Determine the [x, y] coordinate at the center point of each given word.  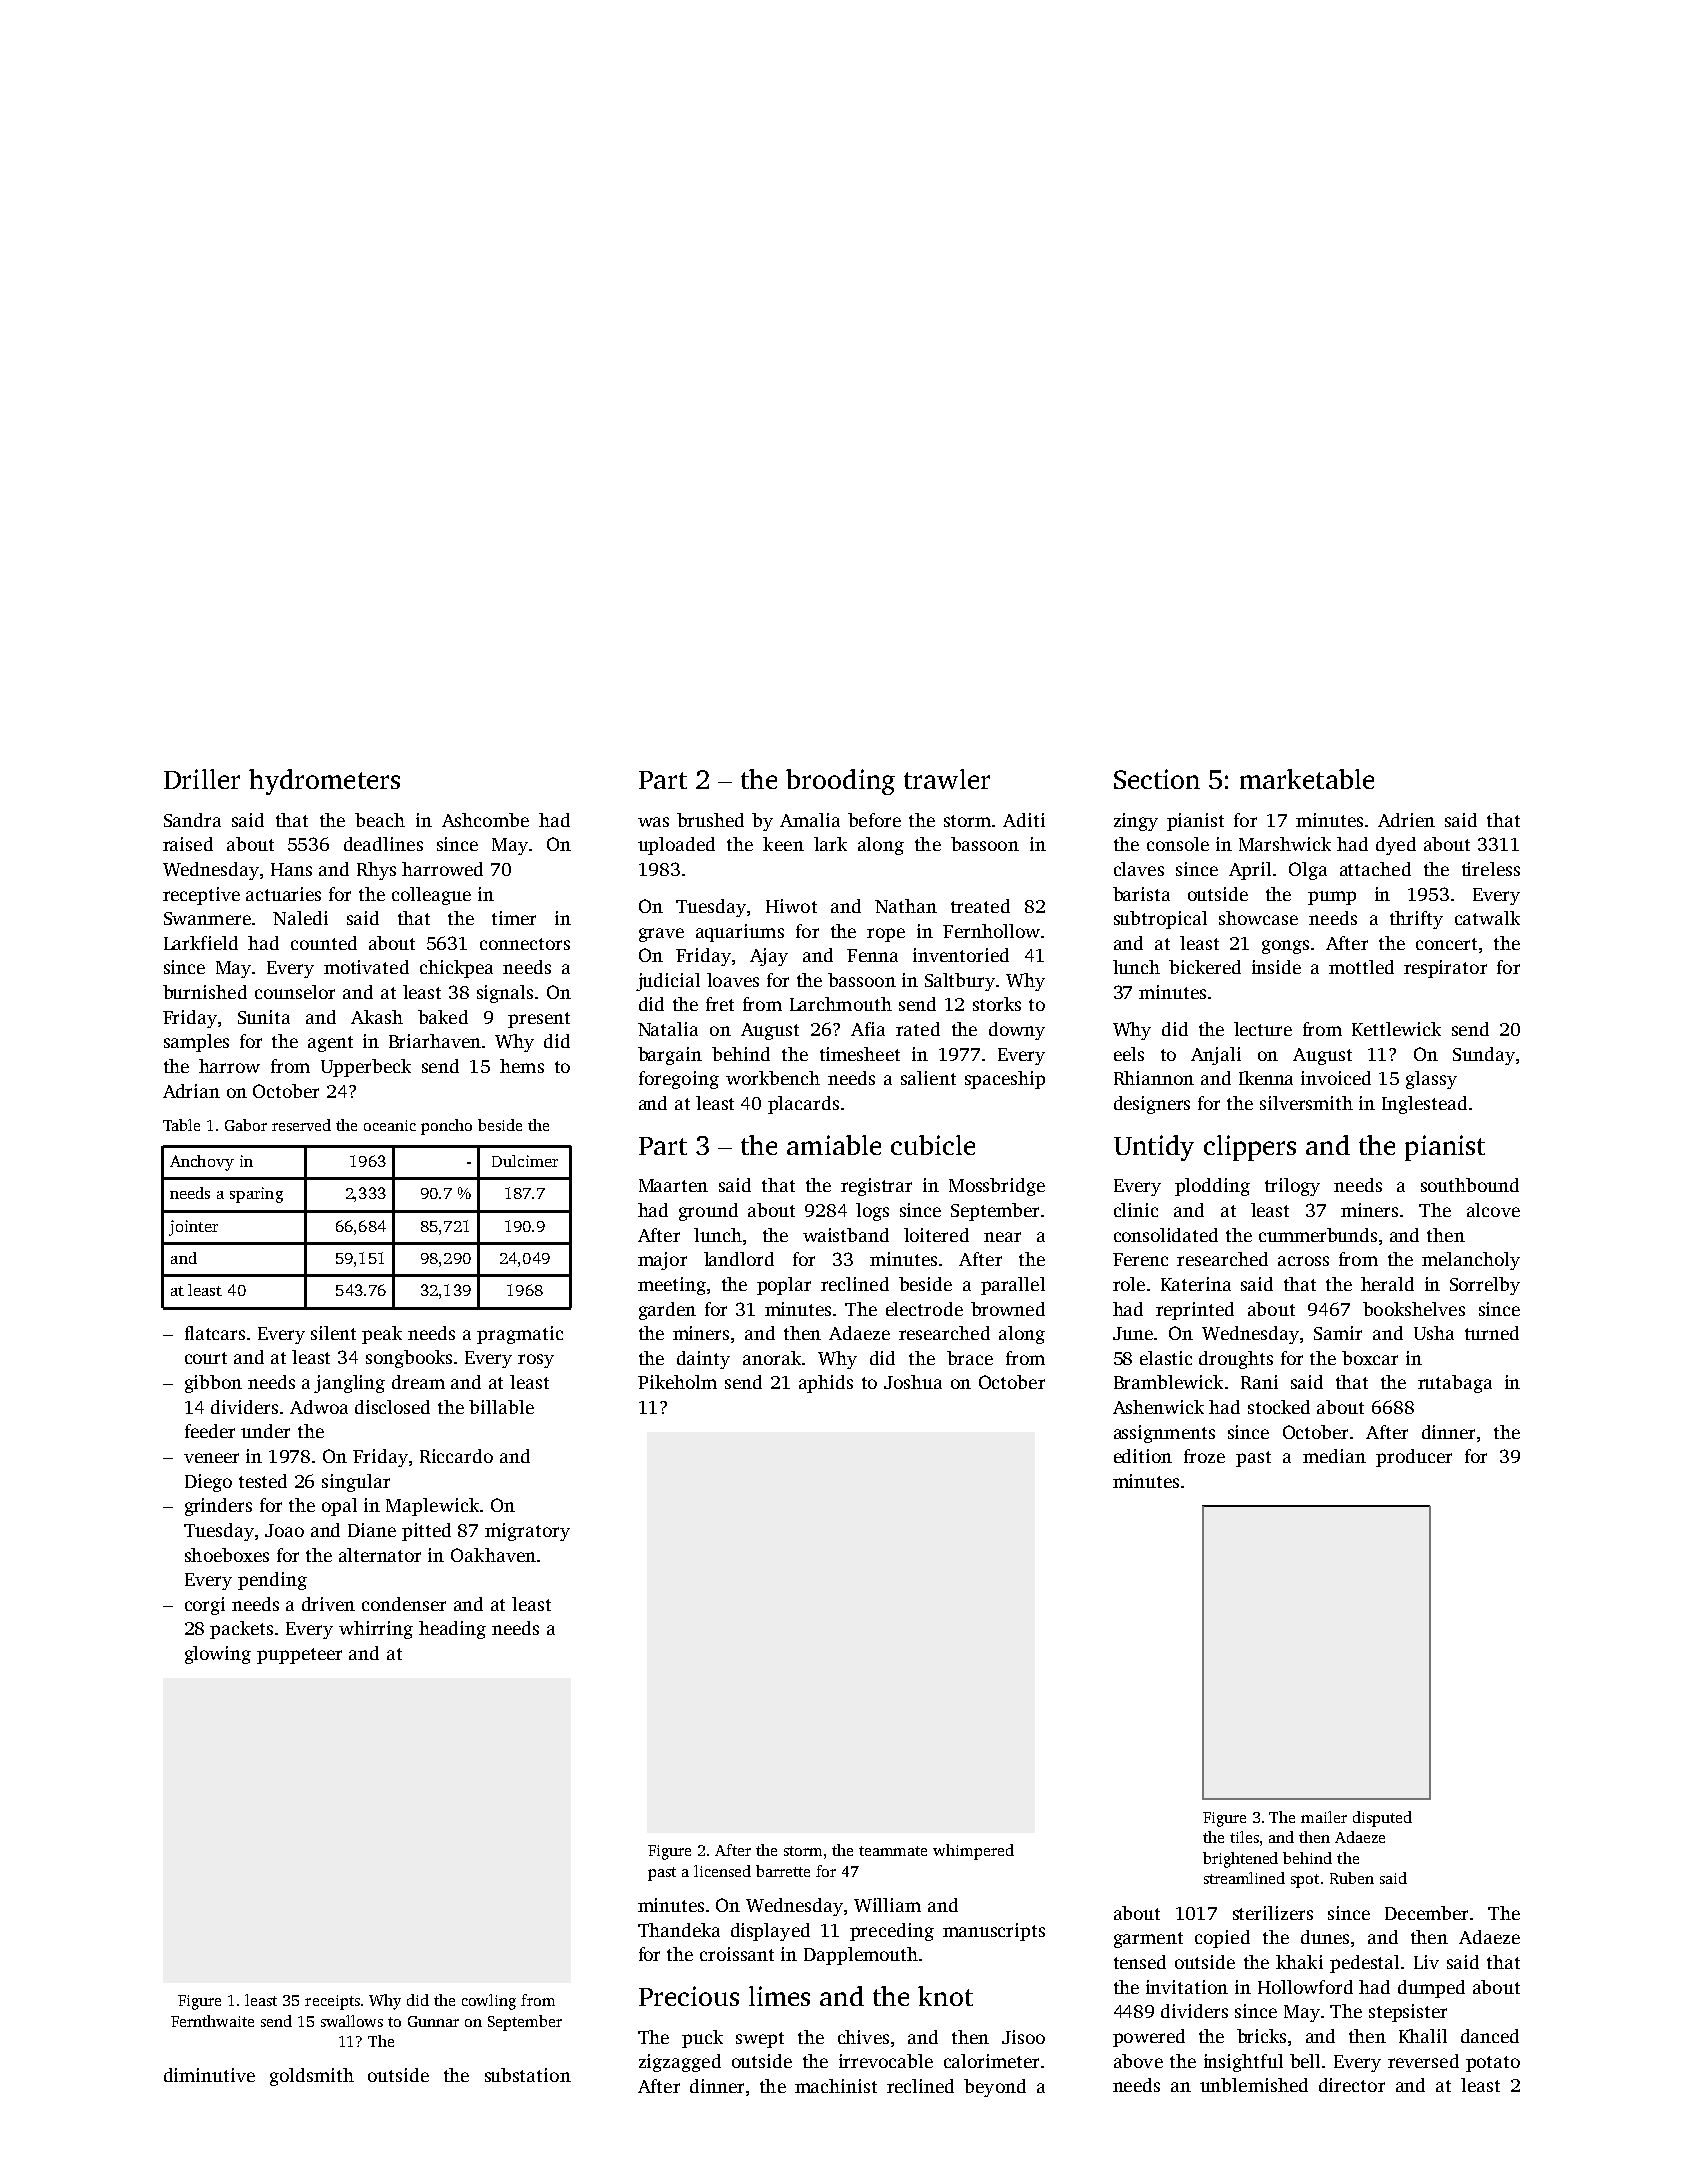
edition [1143, 1456]
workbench [773, 1078]
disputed [1382, 1819]
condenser [404, 1604]
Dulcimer [525, 1161]
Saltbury [960, 982]
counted [324, 943]
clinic [1136, 1210]
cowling [489, 2002]
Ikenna [1266, 1078]
